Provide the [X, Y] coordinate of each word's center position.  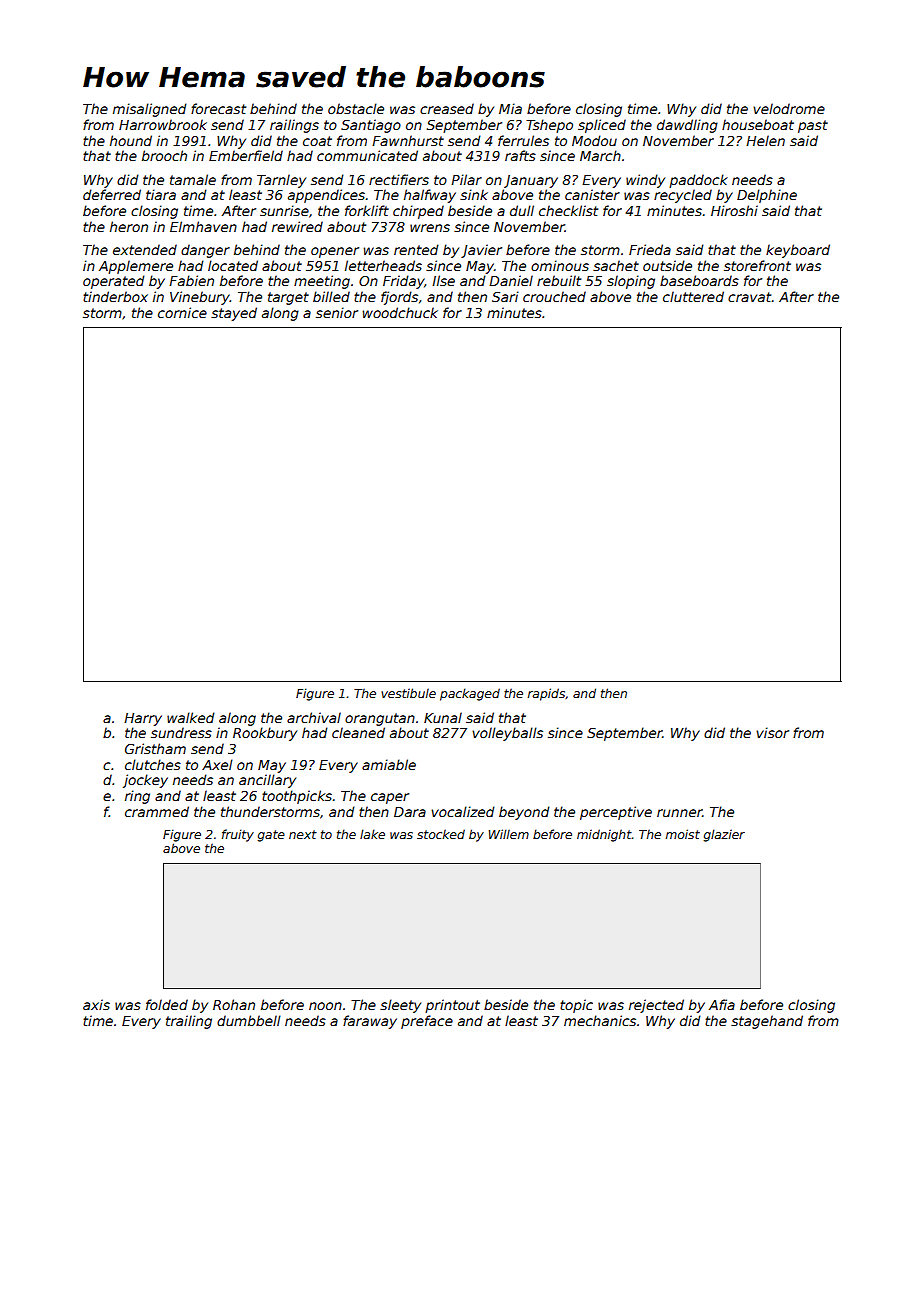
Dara [410, 812]
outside [667, 265]
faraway [370, 1022]
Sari [505, 296]
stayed [234, 314]
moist [683, 834]
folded [167, 1004]
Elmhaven [203, 226]
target [288, 298]
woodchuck [400, 312]
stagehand [767, 1022]
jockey [145, 781]
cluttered [693, 296]
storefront [757, 265]
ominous [560, 265]
